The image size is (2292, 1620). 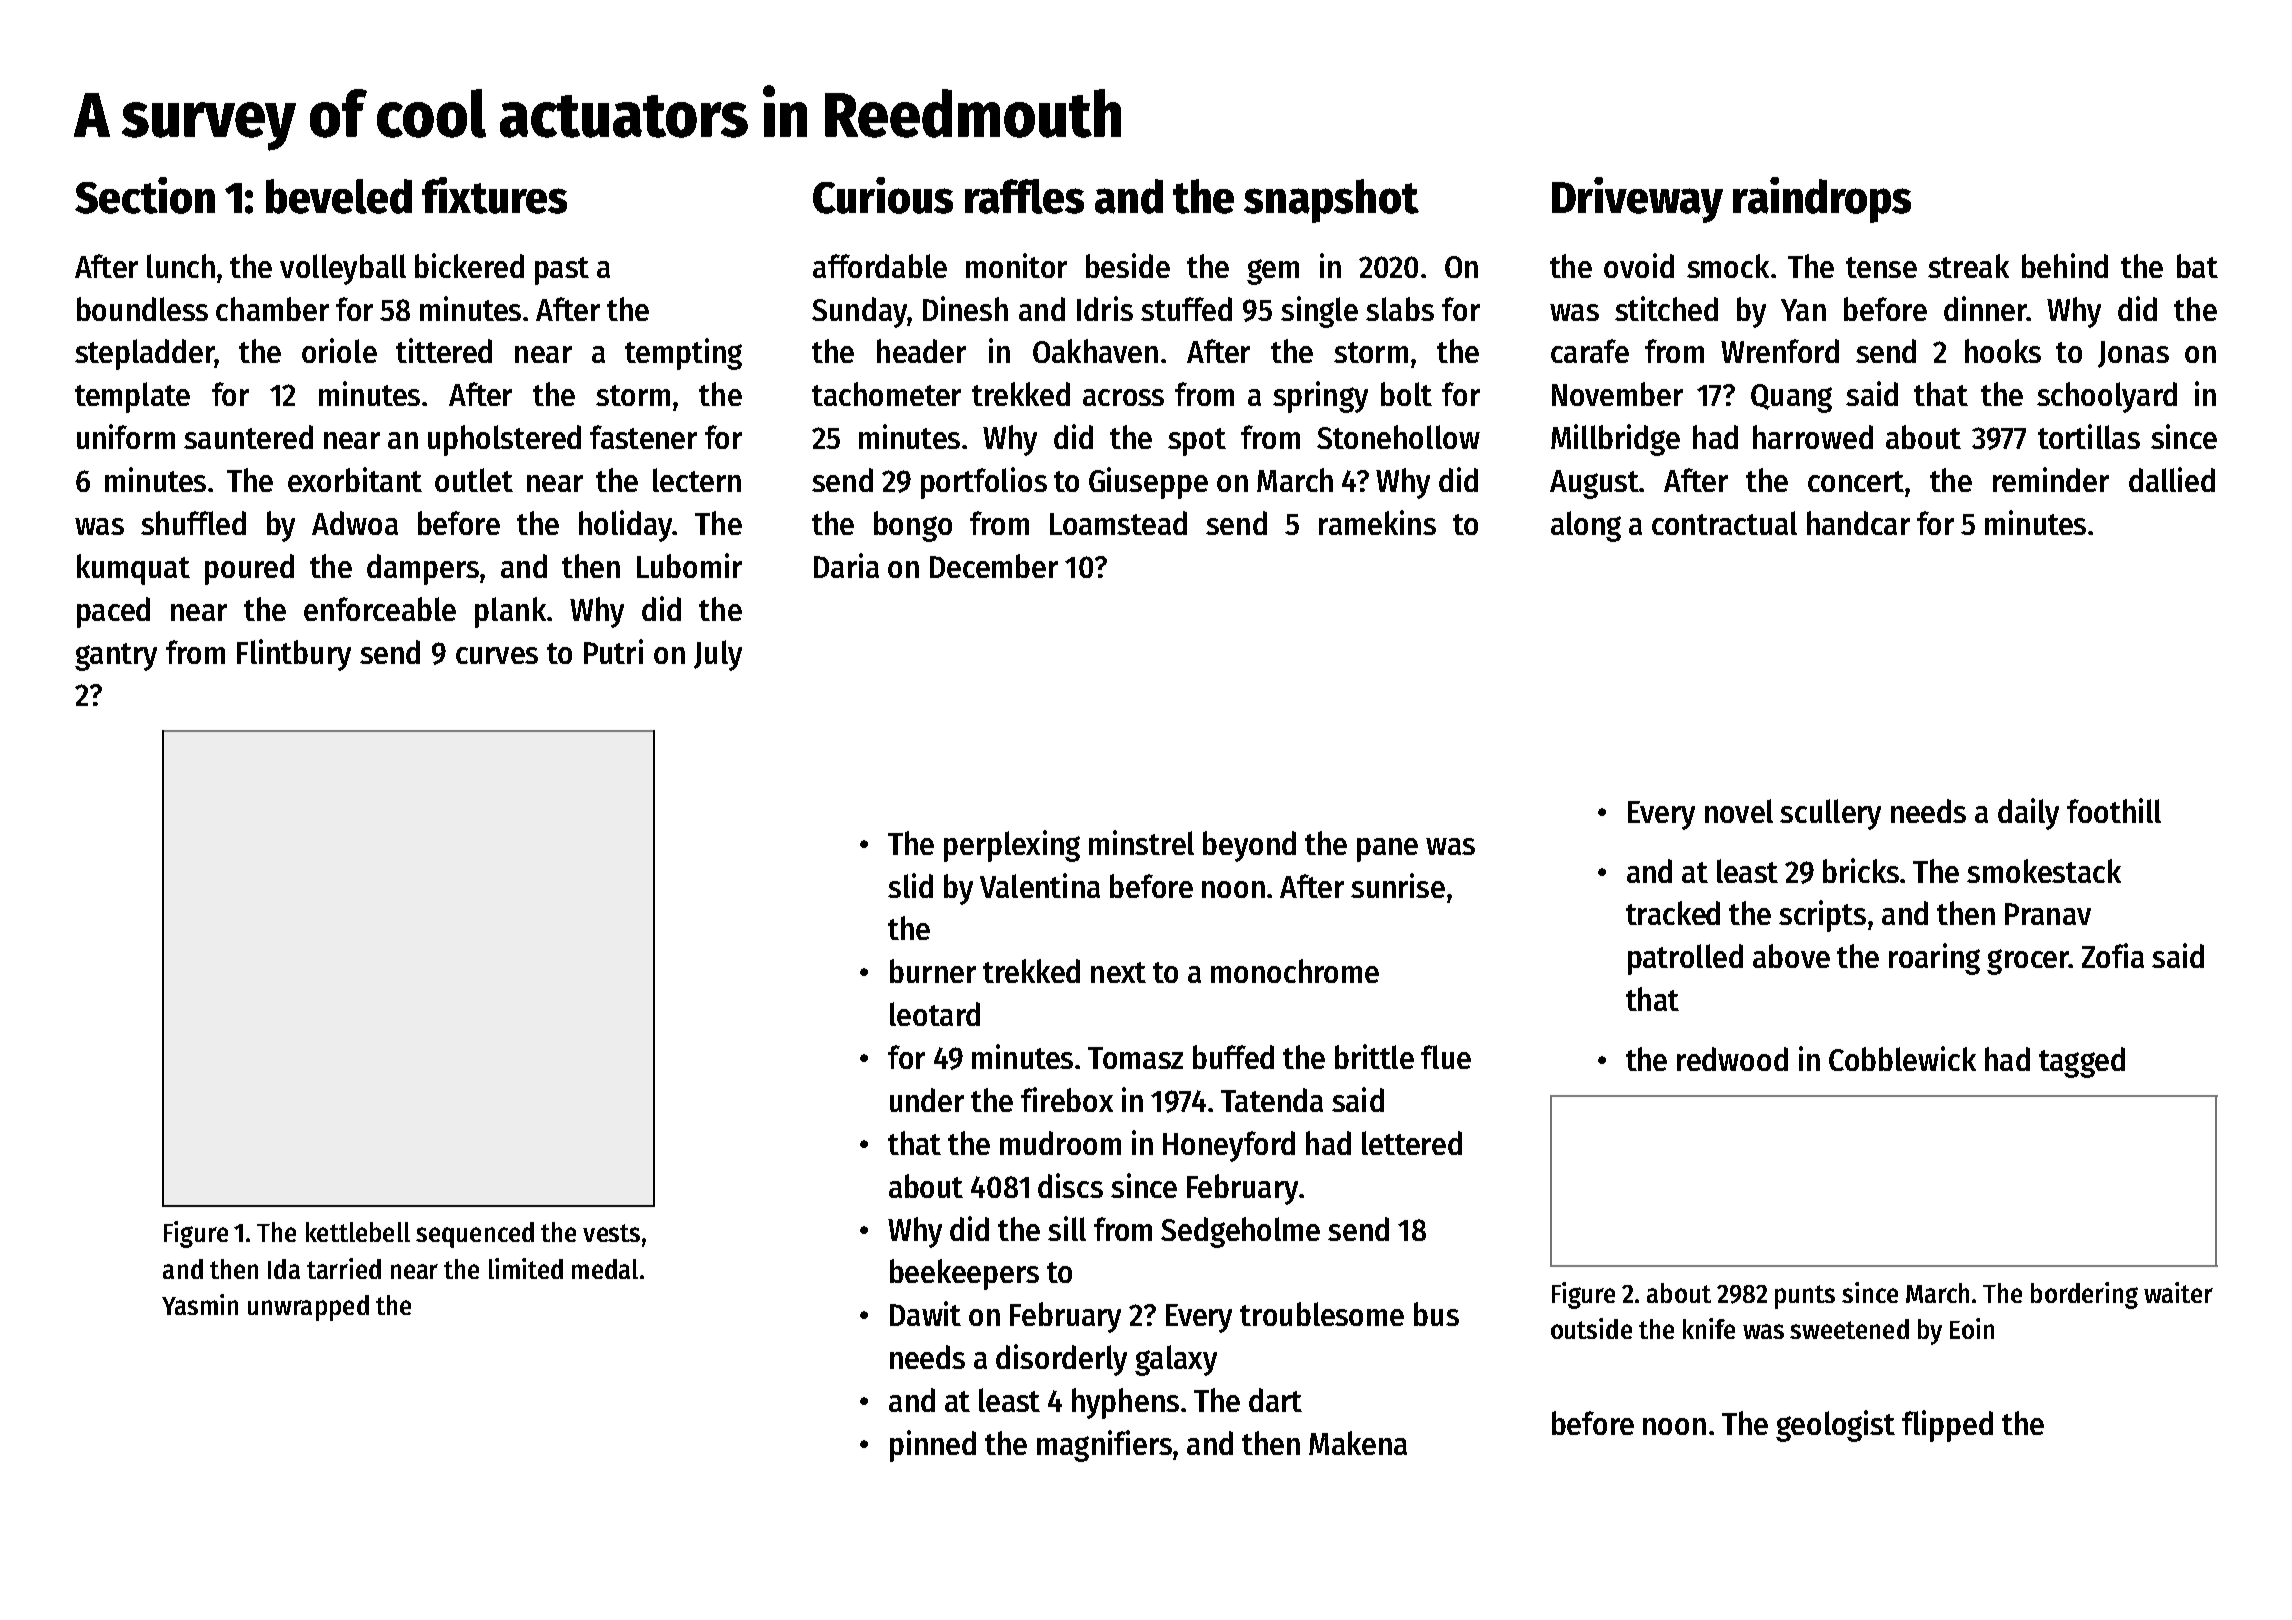 I want to click on snapshot, so click(x=1331, y=201).
